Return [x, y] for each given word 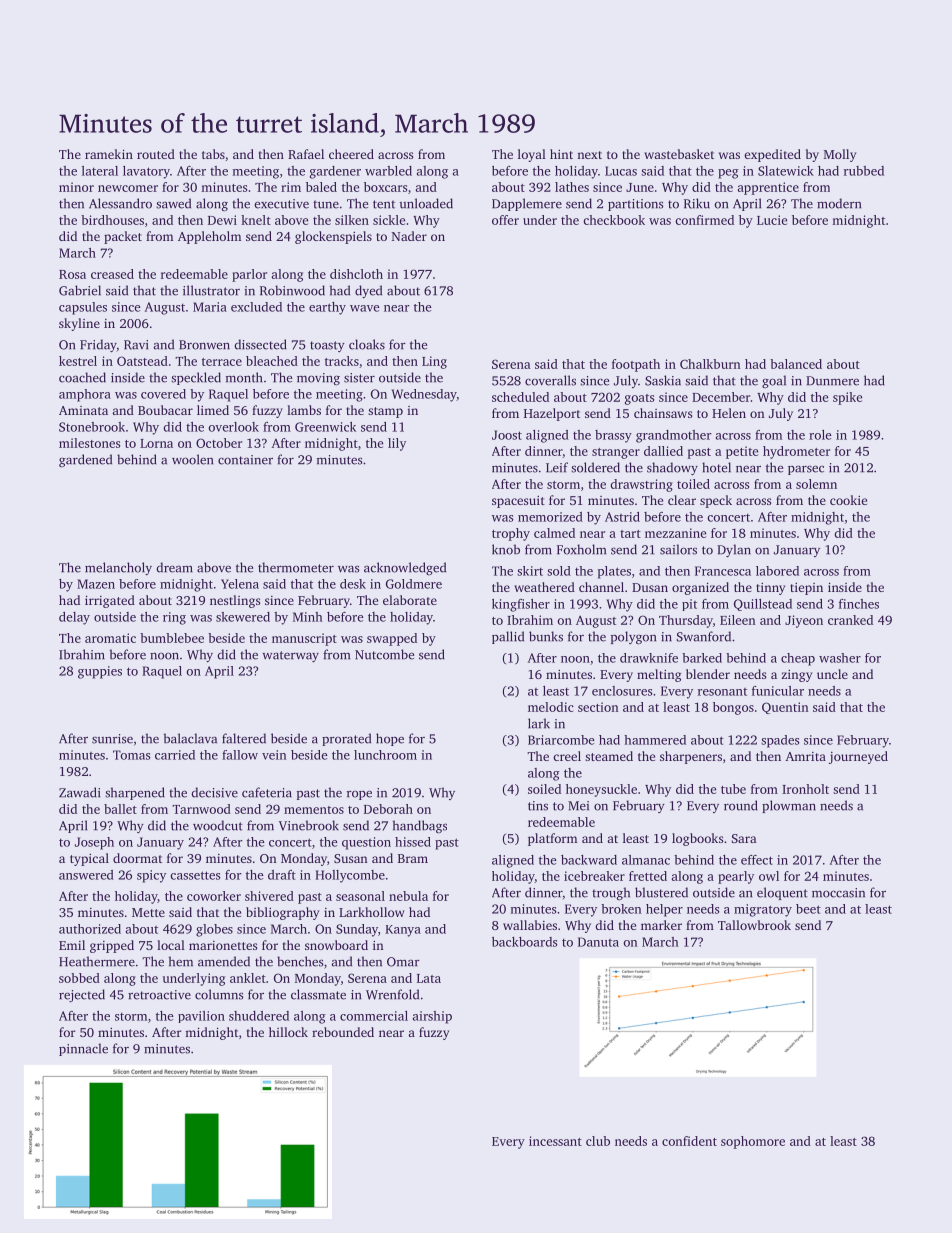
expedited [772, 155]
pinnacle [83, 1049]
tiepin [806, 589]
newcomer [128, 188]
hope [390, 739]
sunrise [112, 739]
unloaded [426, 203]
